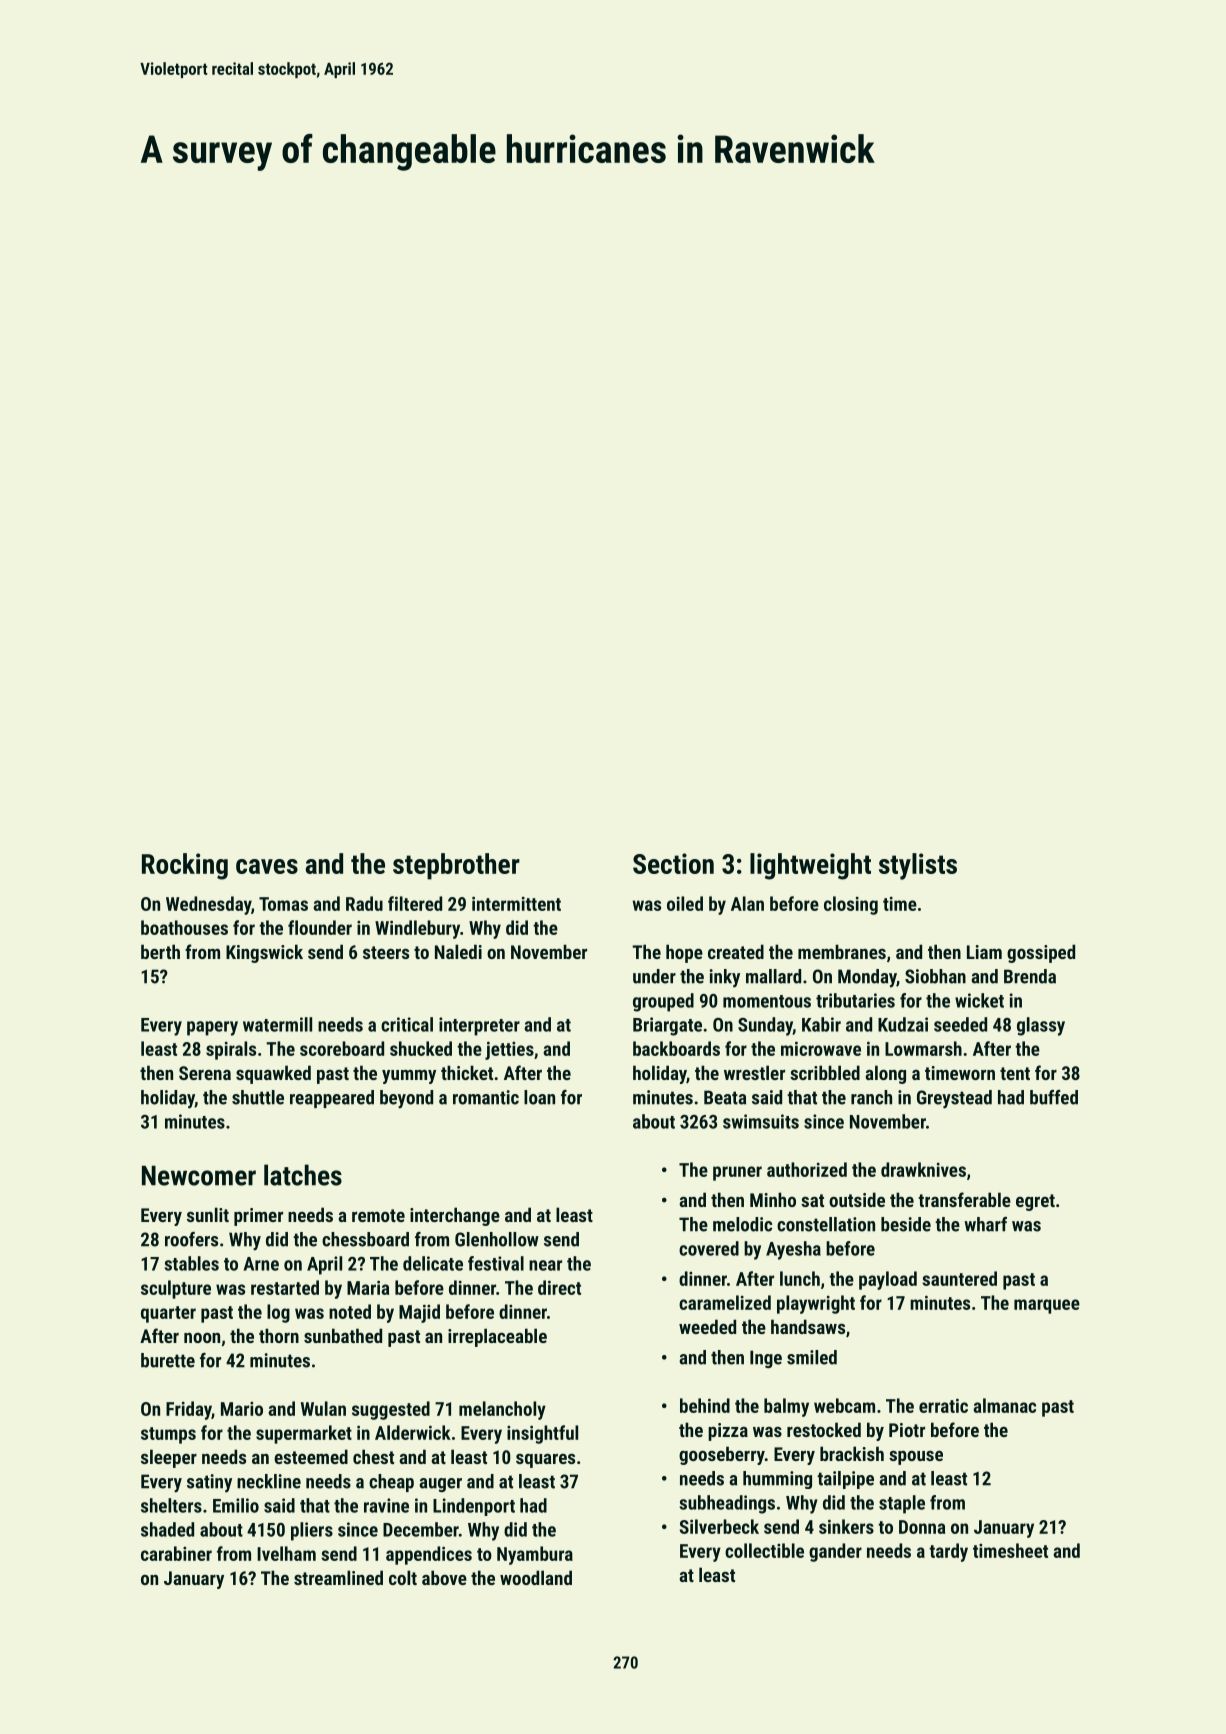 This screenshot has width=1226, height=1734. Describe the element at coordinates (415, 903) in the screenshot. I see `filtered` at that location.
